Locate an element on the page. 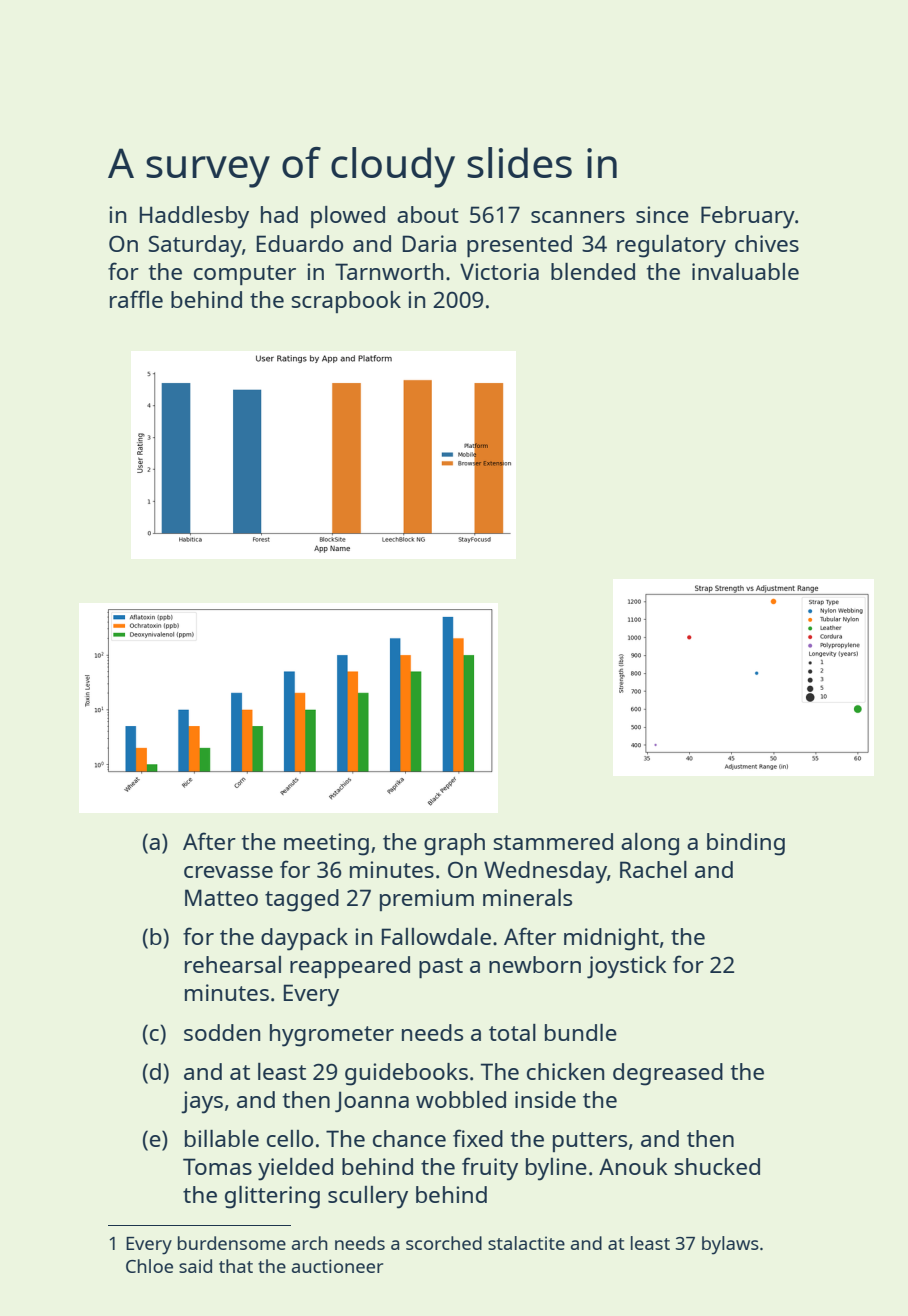  invaluable is located at coordinates (745, 271).
